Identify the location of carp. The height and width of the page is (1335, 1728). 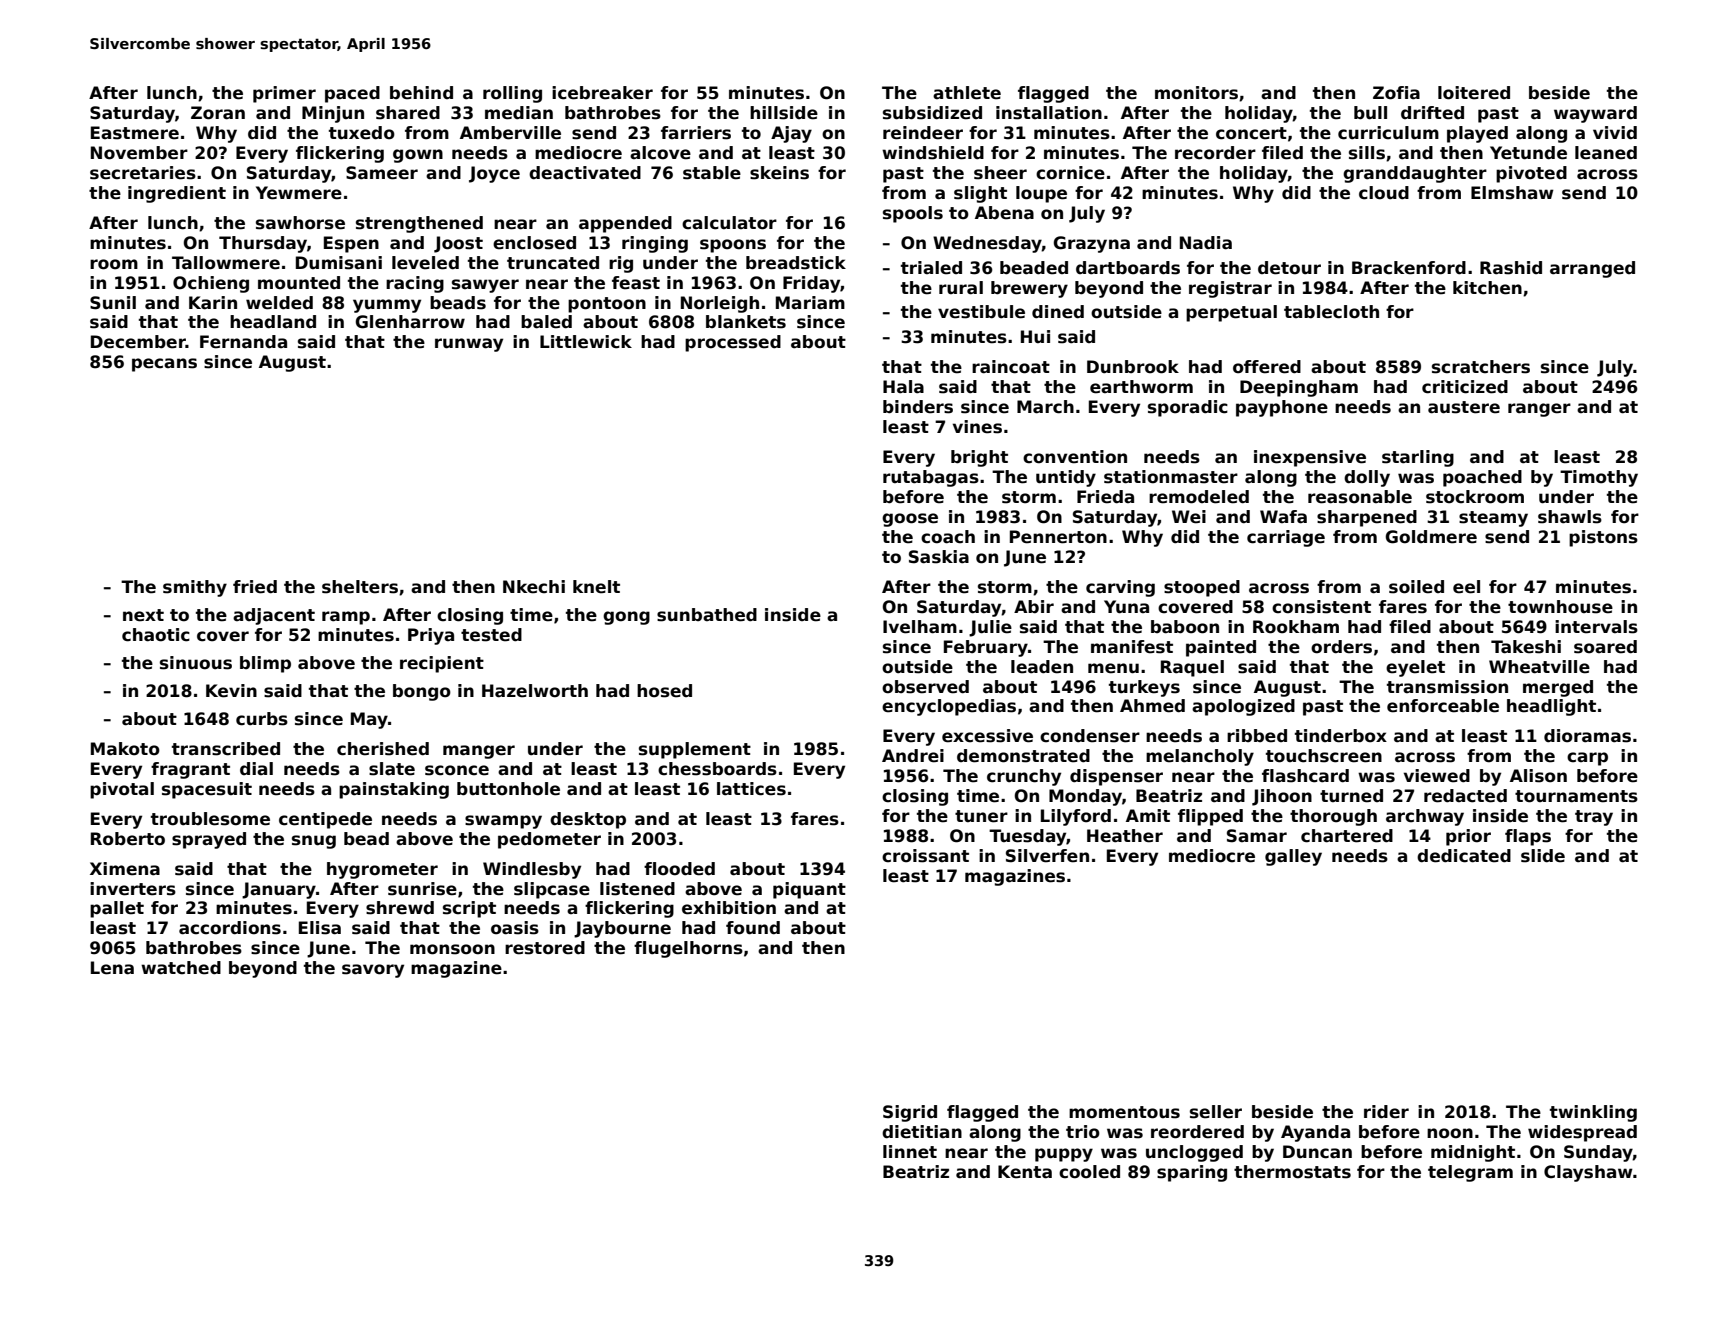
(1587, 759).
